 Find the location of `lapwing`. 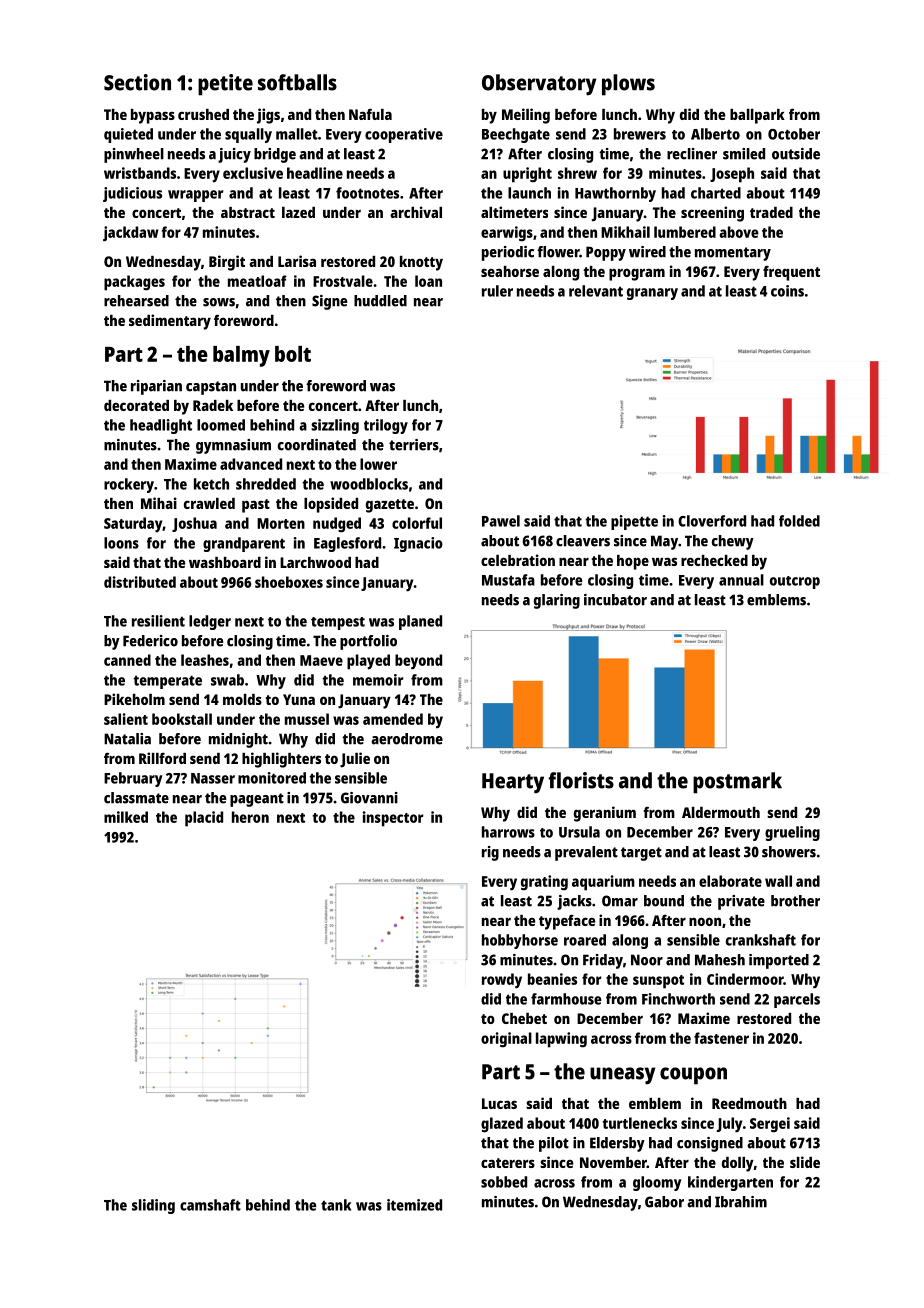

lapwing is located at coordinates (561, 1040).
